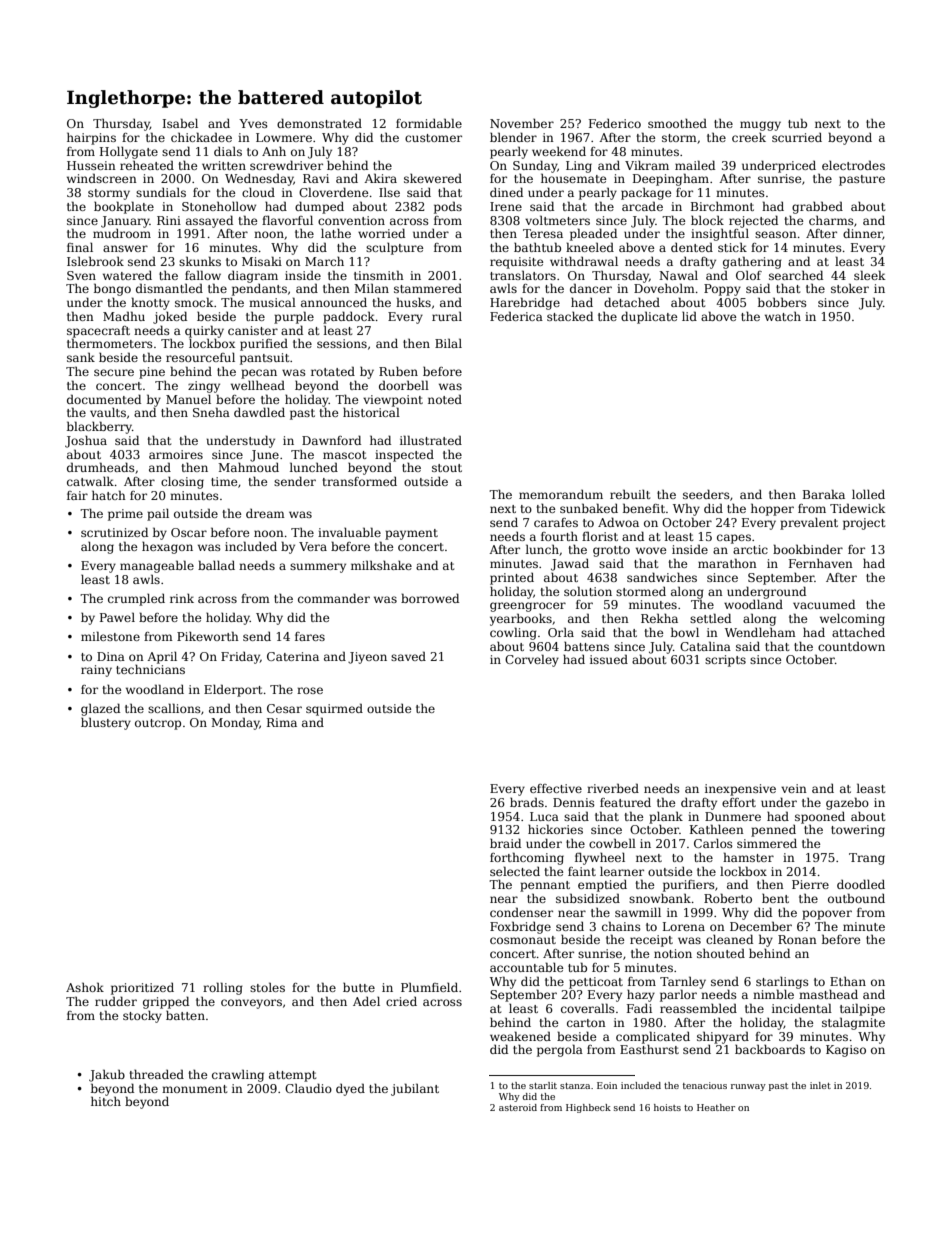 Image resolution: width=952 pixels, height=1233 pixels. Describe the element at coordinates (85, 987) in the document. I see `Ashok` at that location.
